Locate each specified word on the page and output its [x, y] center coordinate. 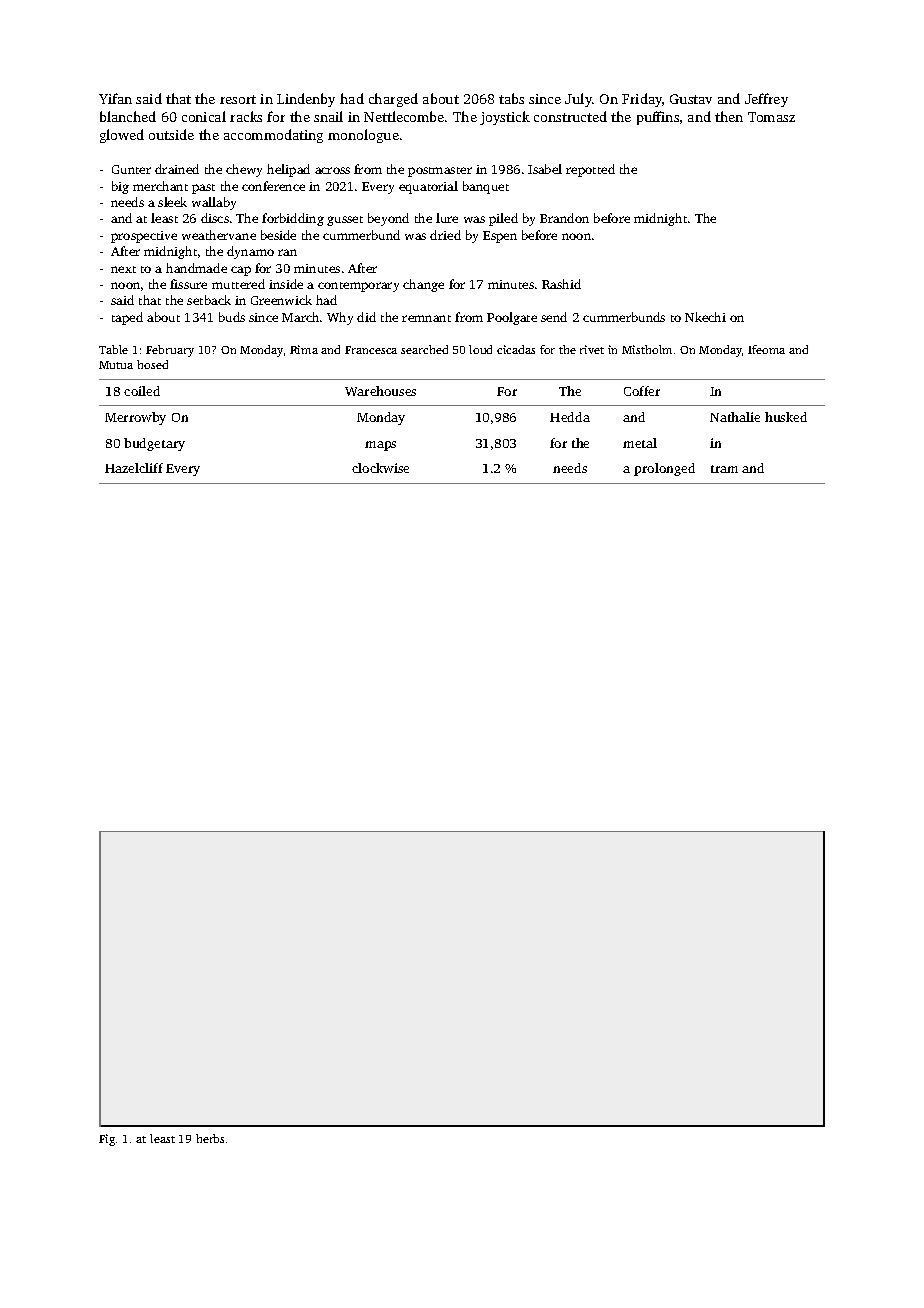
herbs [210, 1138]
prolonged [664, 469]
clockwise [380, 468]
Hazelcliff [134, 468]
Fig [107, 1140]
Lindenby [306, 100]
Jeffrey [766, 100]
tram [724, 469]
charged [393, 100]
